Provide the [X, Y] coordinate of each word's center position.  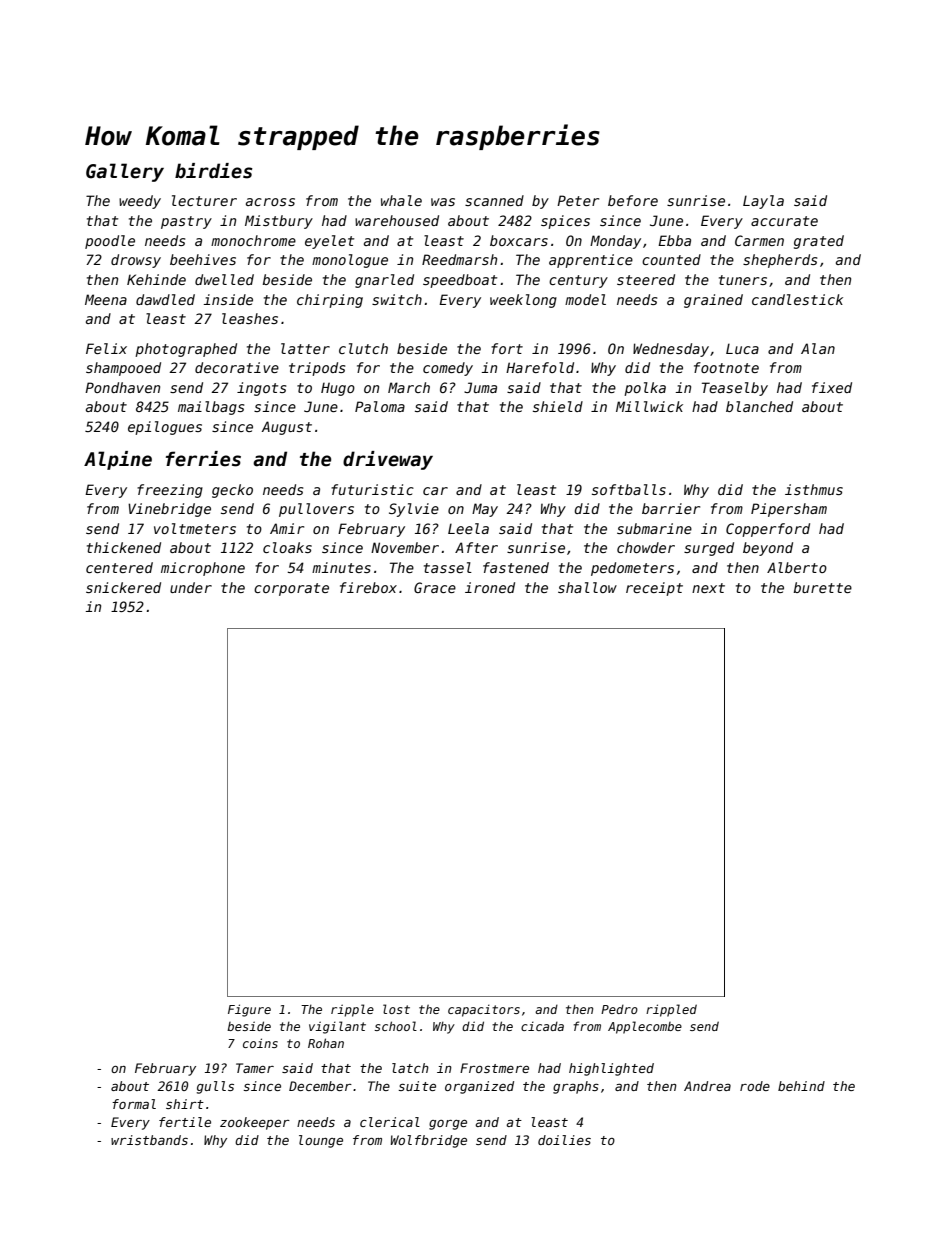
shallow [587, 587]
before [633, 200]
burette [822, 587]
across [270, 202]
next [708, 588]
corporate [291, 589]
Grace [435, 587]
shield [558, 406]
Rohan [326, 1043]
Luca [742, 348]
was [443, 202]
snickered [123, 587]
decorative [237, 367]
